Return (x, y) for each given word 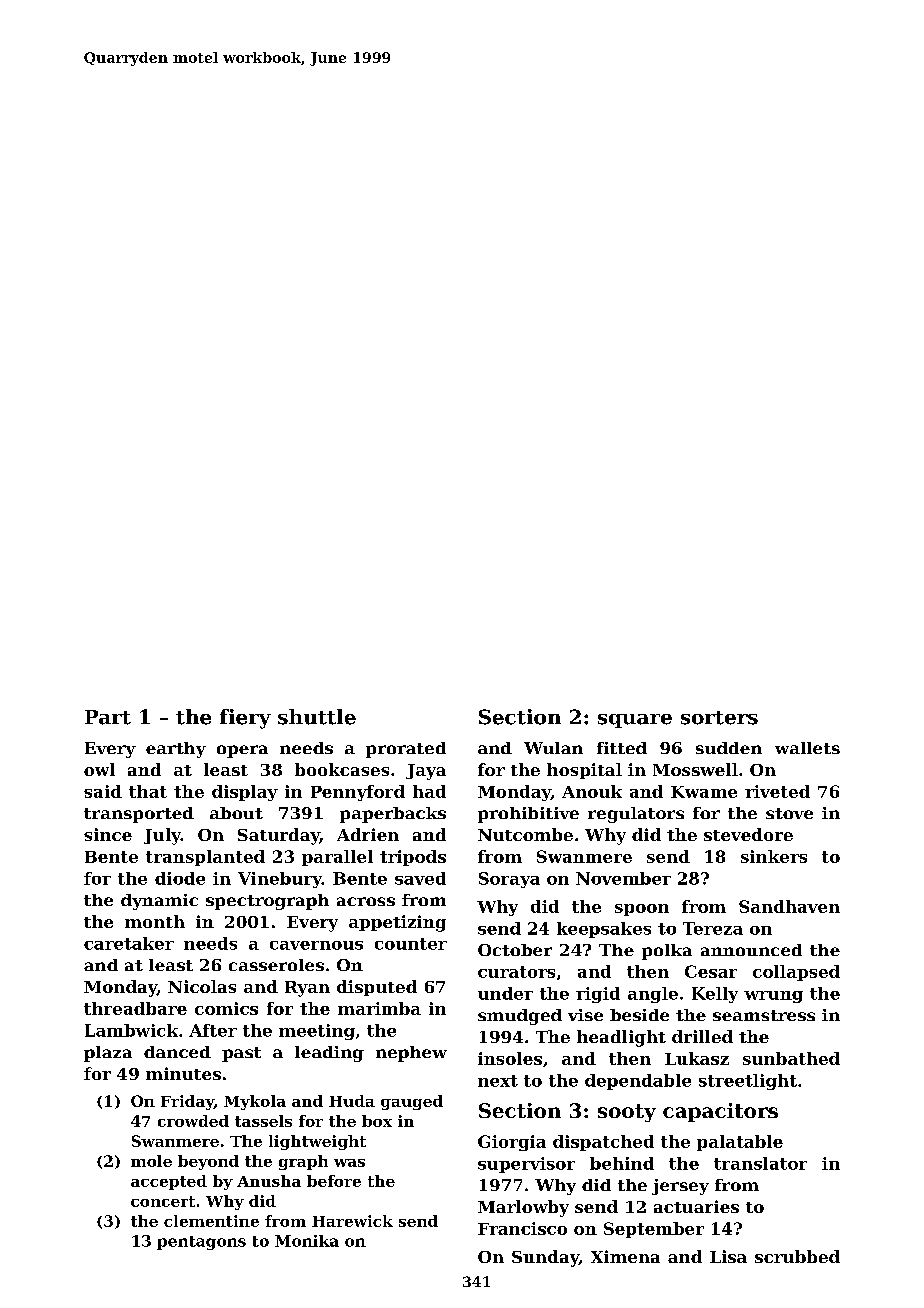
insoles (510, 1058)
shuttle (317, 717)
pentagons (201, 1243)
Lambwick (131, 1030)
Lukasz (697, 1058)
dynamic (159, 902)
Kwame (704, 792)
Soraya (509, 880)
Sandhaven (789, 906)
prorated (406, 750)
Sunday (545, 1258)
